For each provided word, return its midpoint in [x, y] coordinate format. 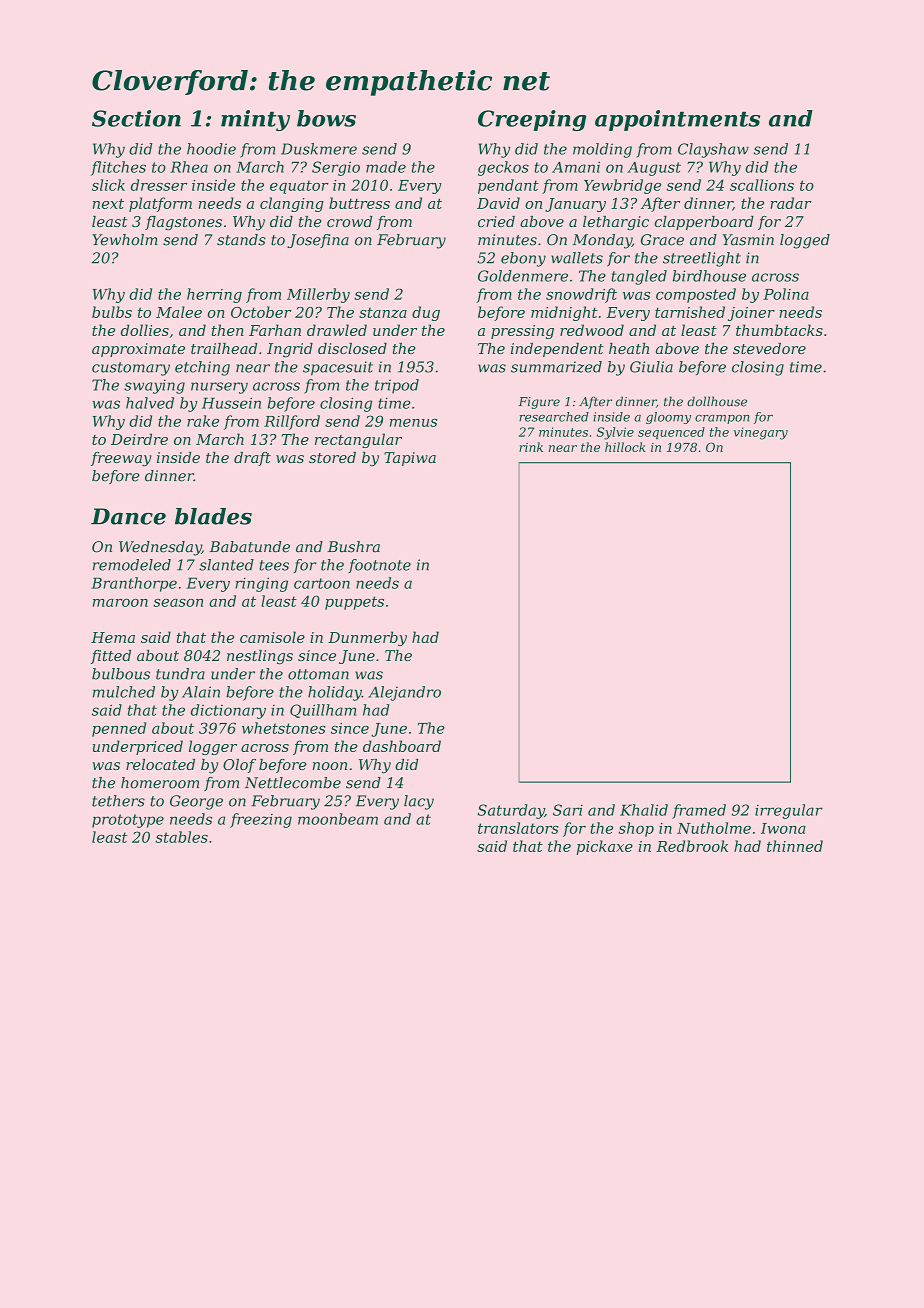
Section [136, 118]
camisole [272, 637]
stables [182, 837]
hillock [625, 447]
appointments [677, 120]
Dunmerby [367, 638]
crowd [349, 221]
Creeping [532, 120]
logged [805, 241]
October [261, 312]
